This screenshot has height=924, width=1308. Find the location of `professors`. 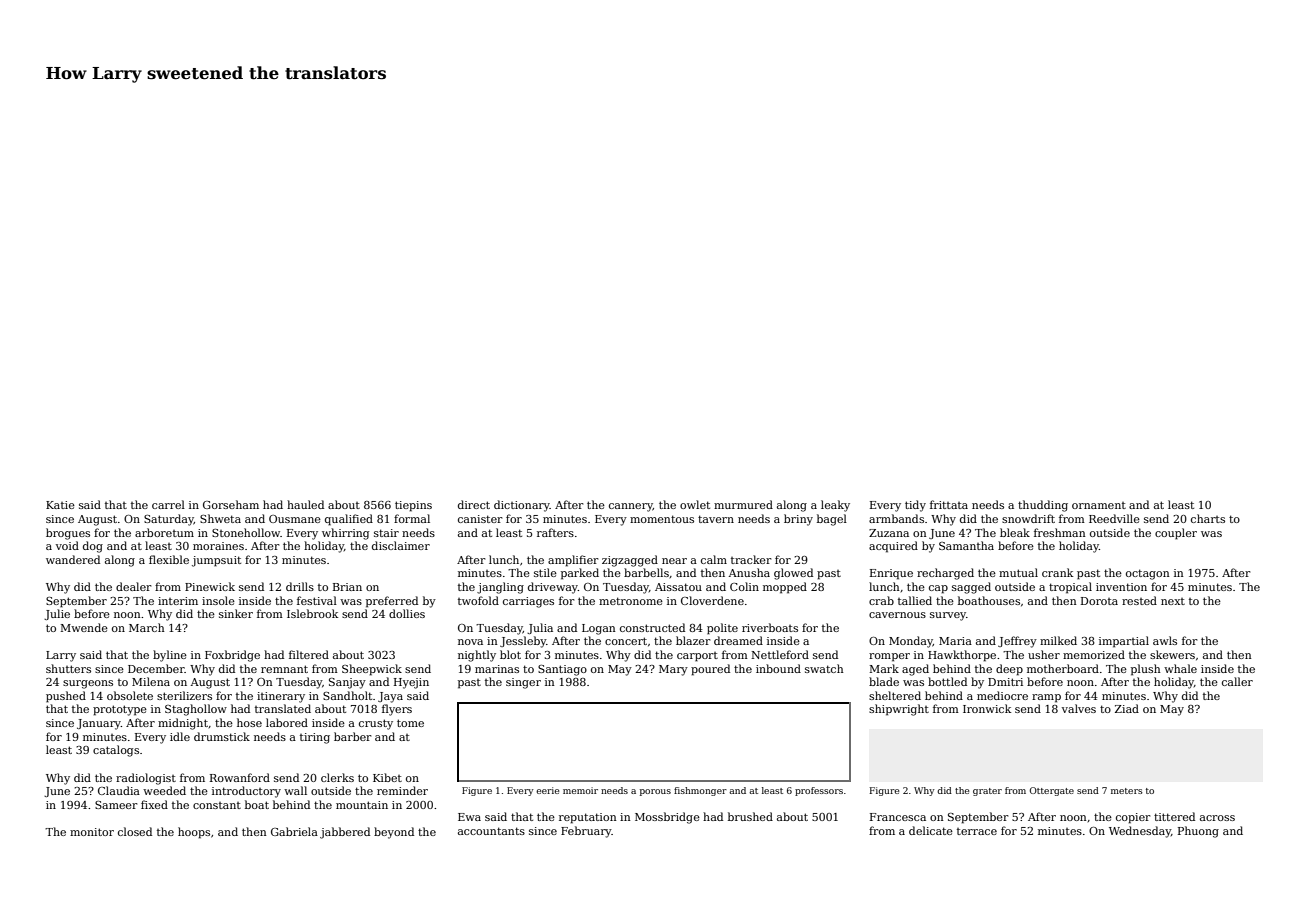

professors is located at coordinates (819, 791).
